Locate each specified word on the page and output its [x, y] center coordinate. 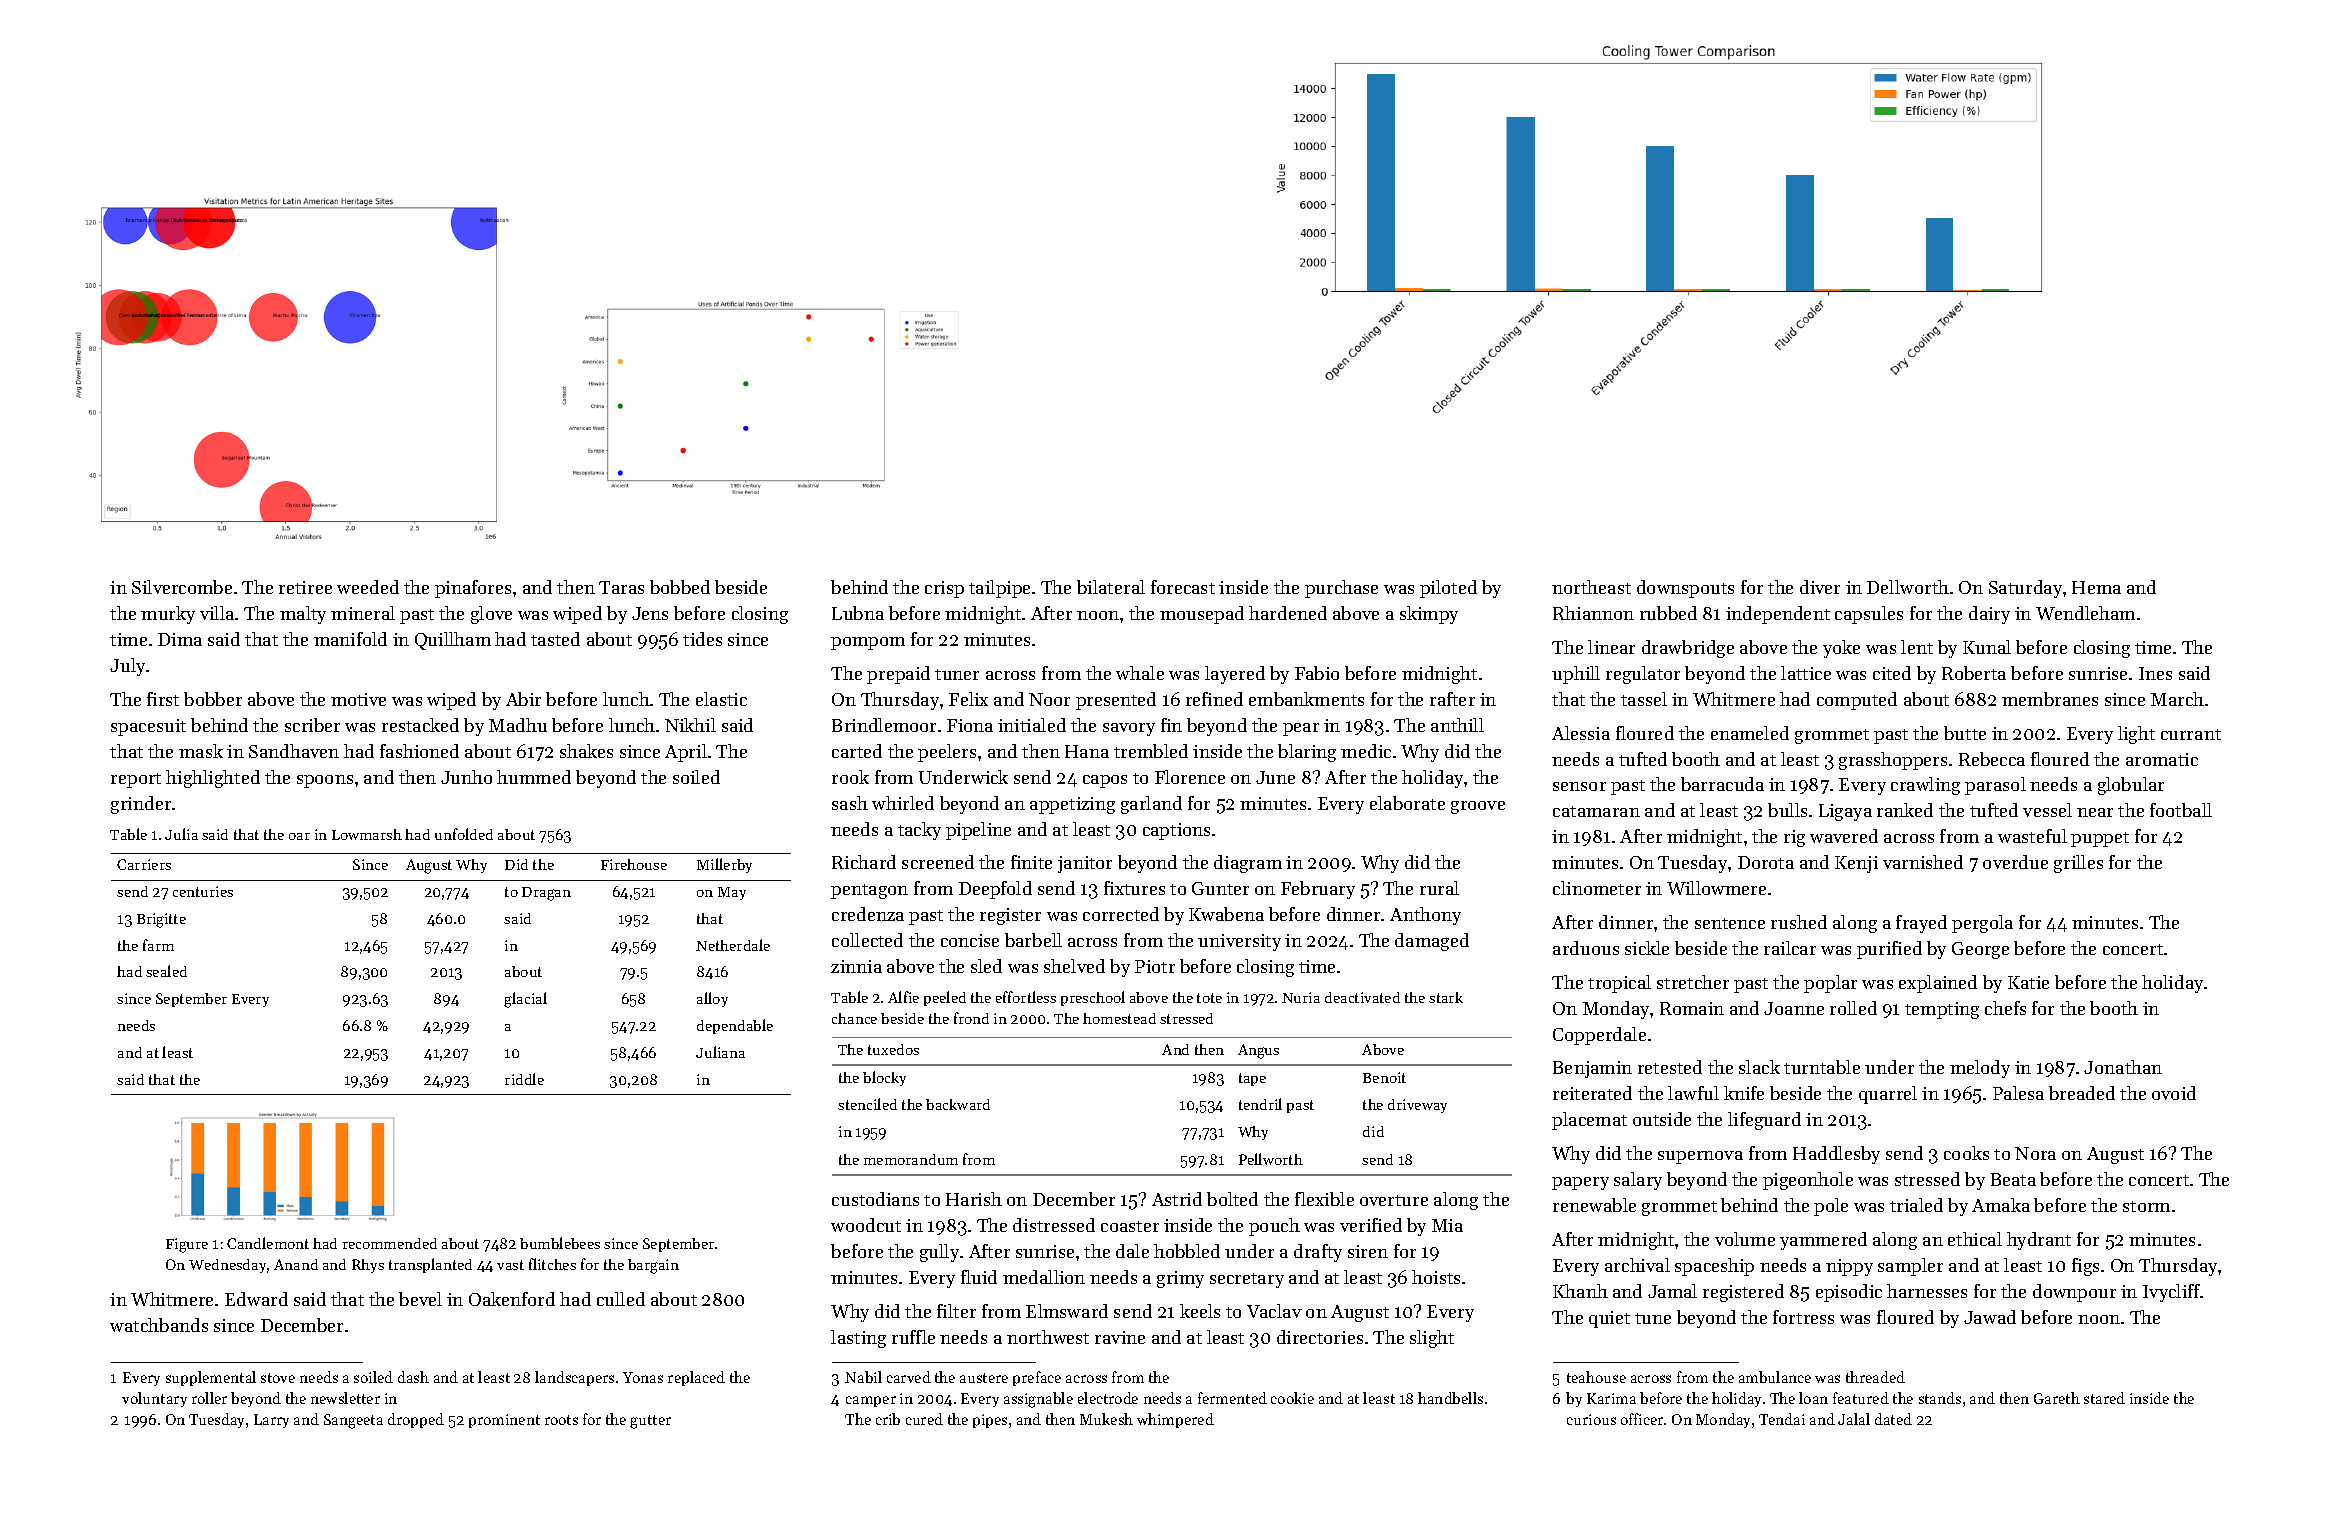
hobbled [1187, 1251]
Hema [2096, 587]
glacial [525, 1000]
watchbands [159, 1325]
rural [1439, 888]
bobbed [680, 587]
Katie [2028, 982]
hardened [1288, 613]
